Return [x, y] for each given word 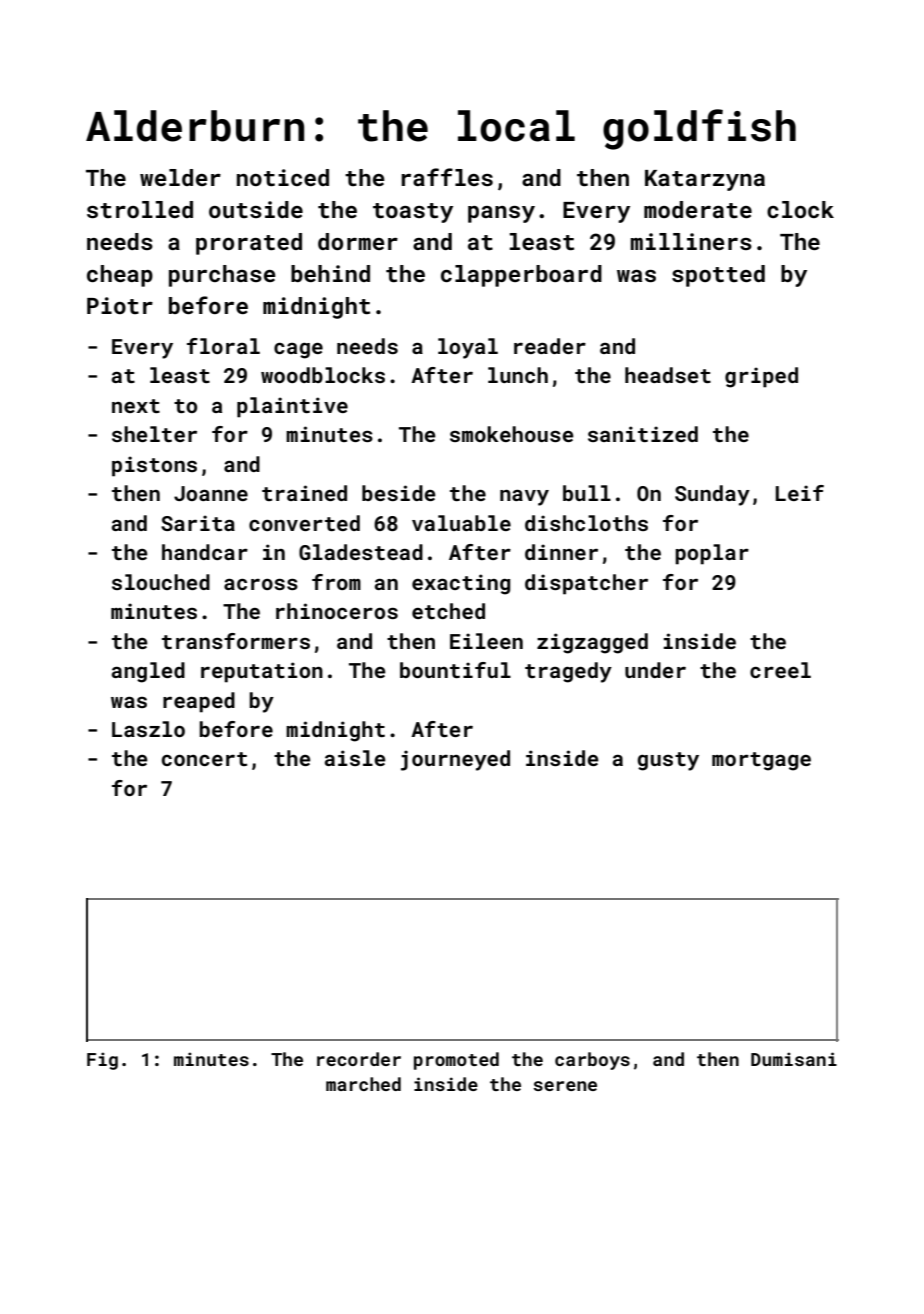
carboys [592, 1061]
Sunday [712, 495]
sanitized [643, 434]
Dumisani [794, 1059]
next [136, 406]
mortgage [761, 761]
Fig [102, 1061]
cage [298, 351]
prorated [249, 244]
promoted [456, 1061]
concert [204, 759]
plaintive [292, 407]
